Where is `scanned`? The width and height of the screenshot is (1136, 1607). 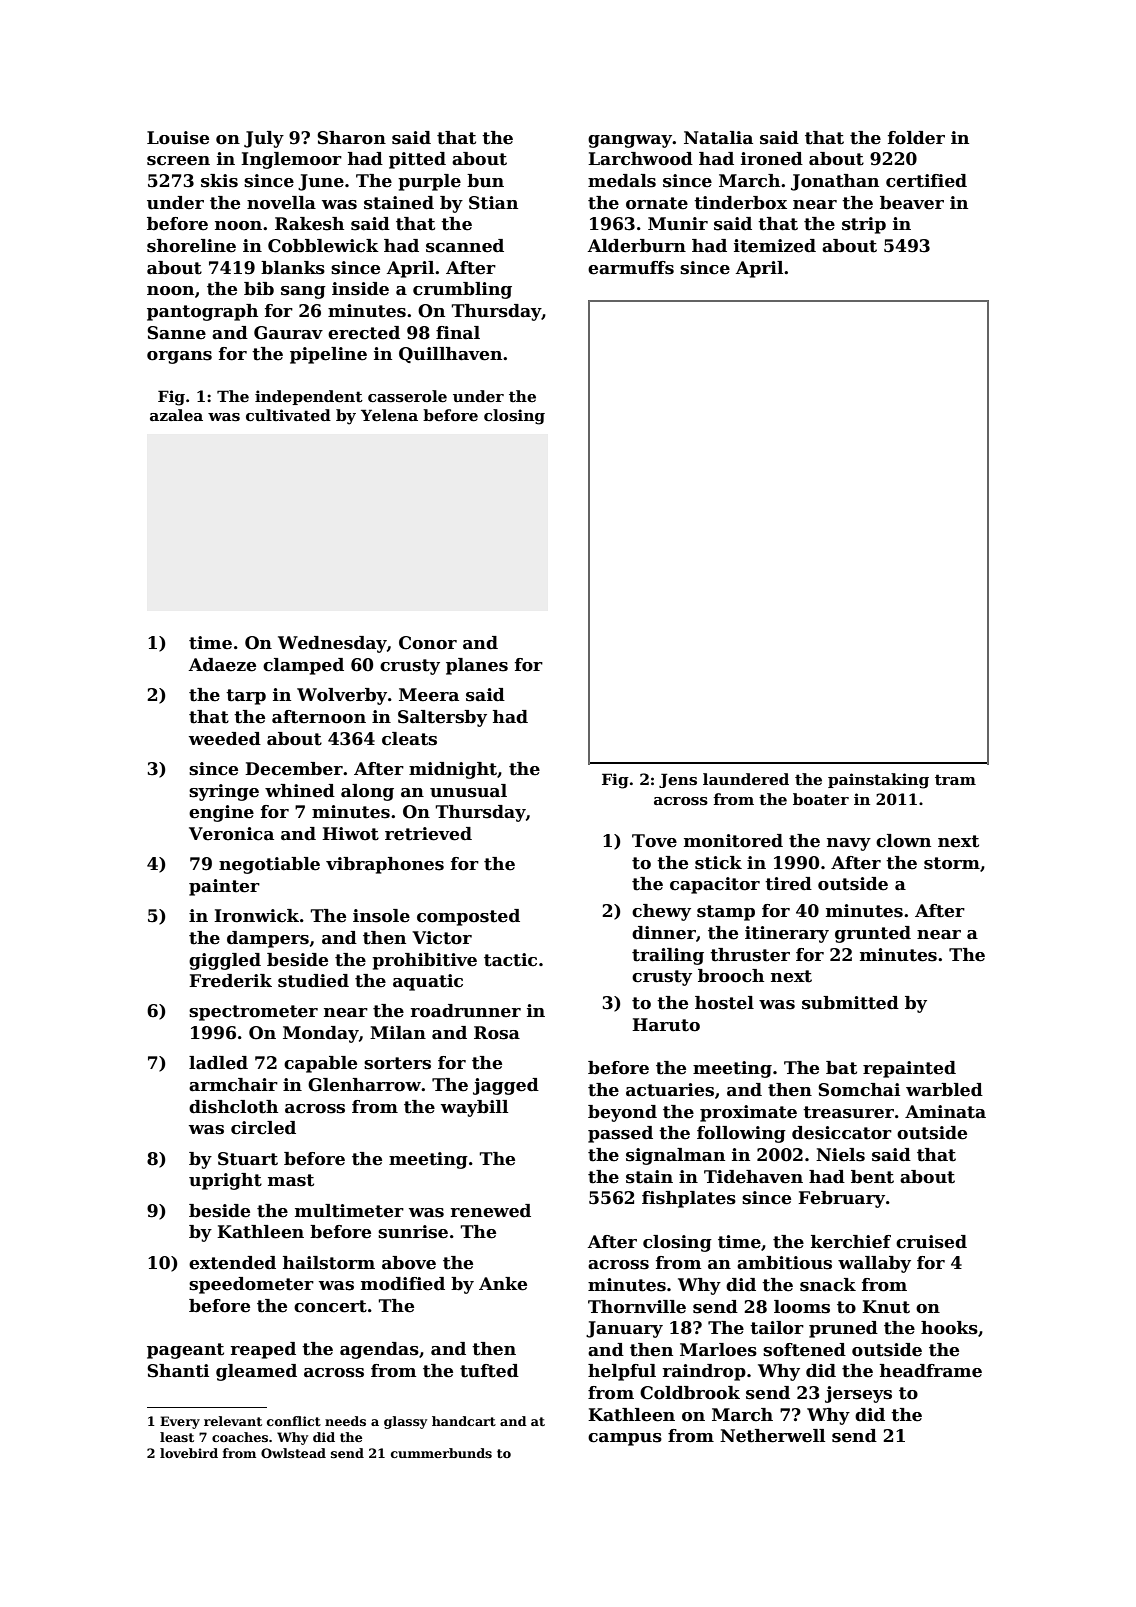
scanned is located at coordinates (465, 246).
